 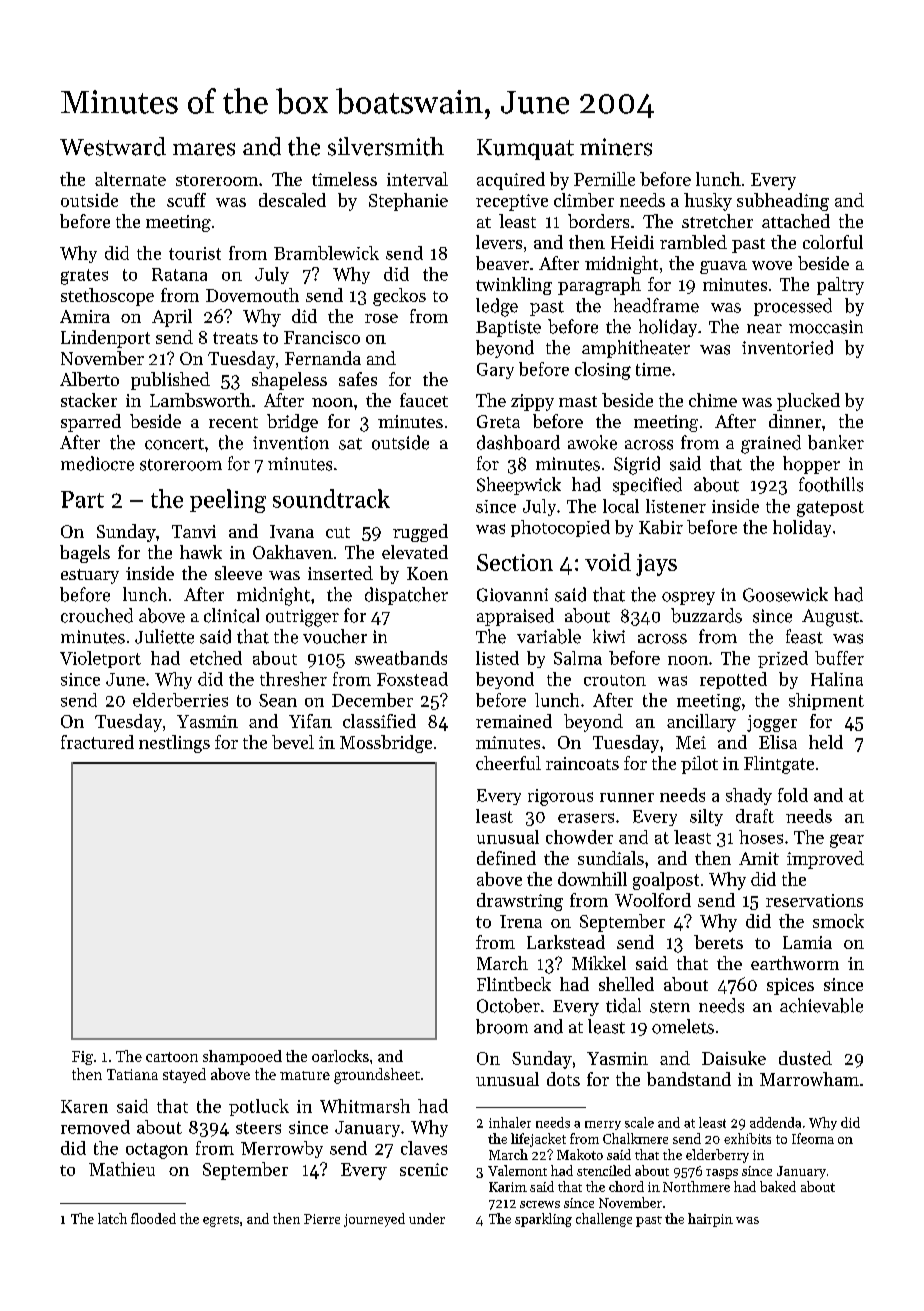 What do you see at coordinates (174, 744) in the screenshot?
I see `nestlings` at bounding box center [174, 744].
